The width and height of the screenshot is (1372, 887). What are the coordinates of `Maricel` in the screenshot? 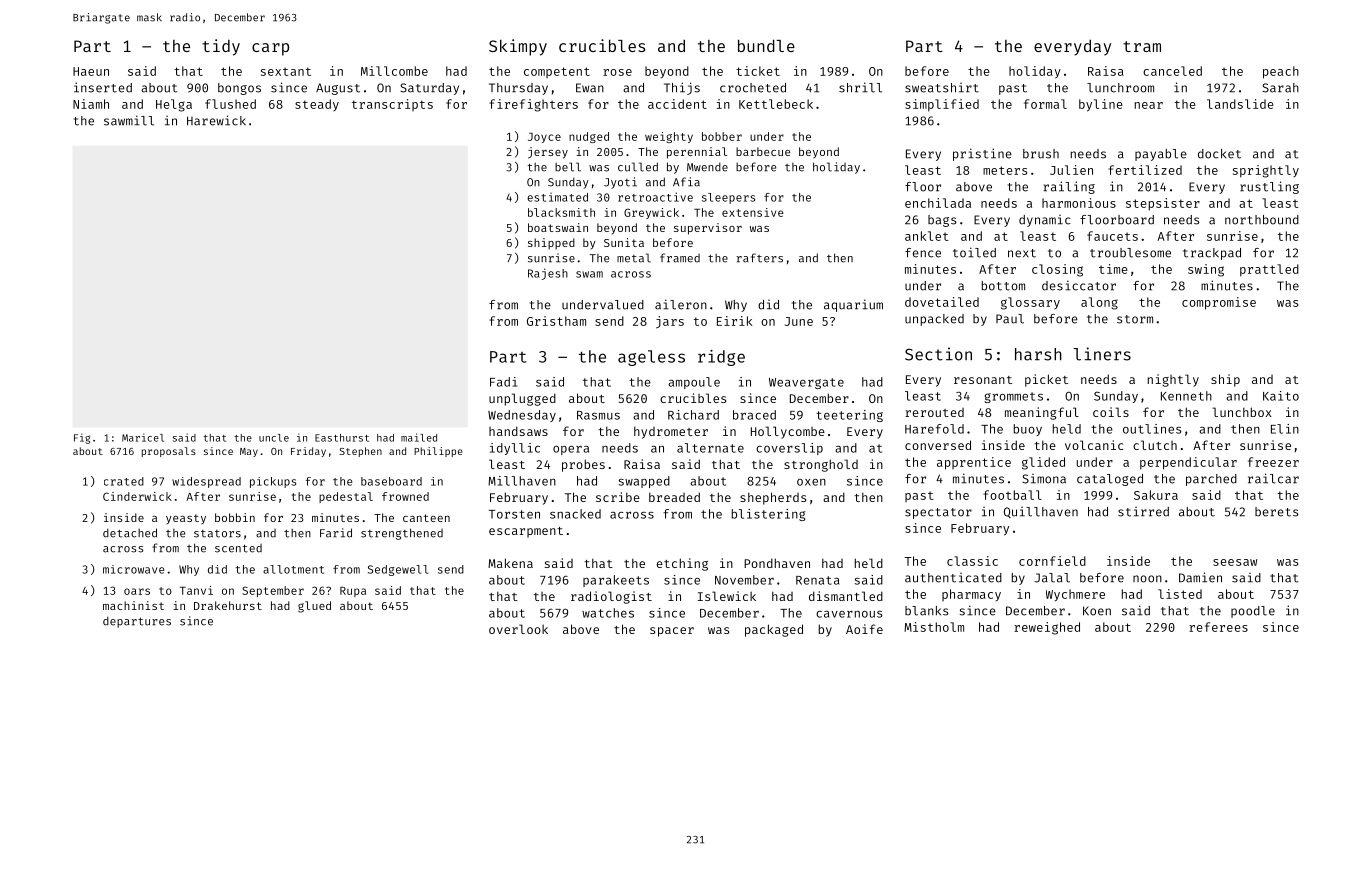 It's located at (143, 437).
